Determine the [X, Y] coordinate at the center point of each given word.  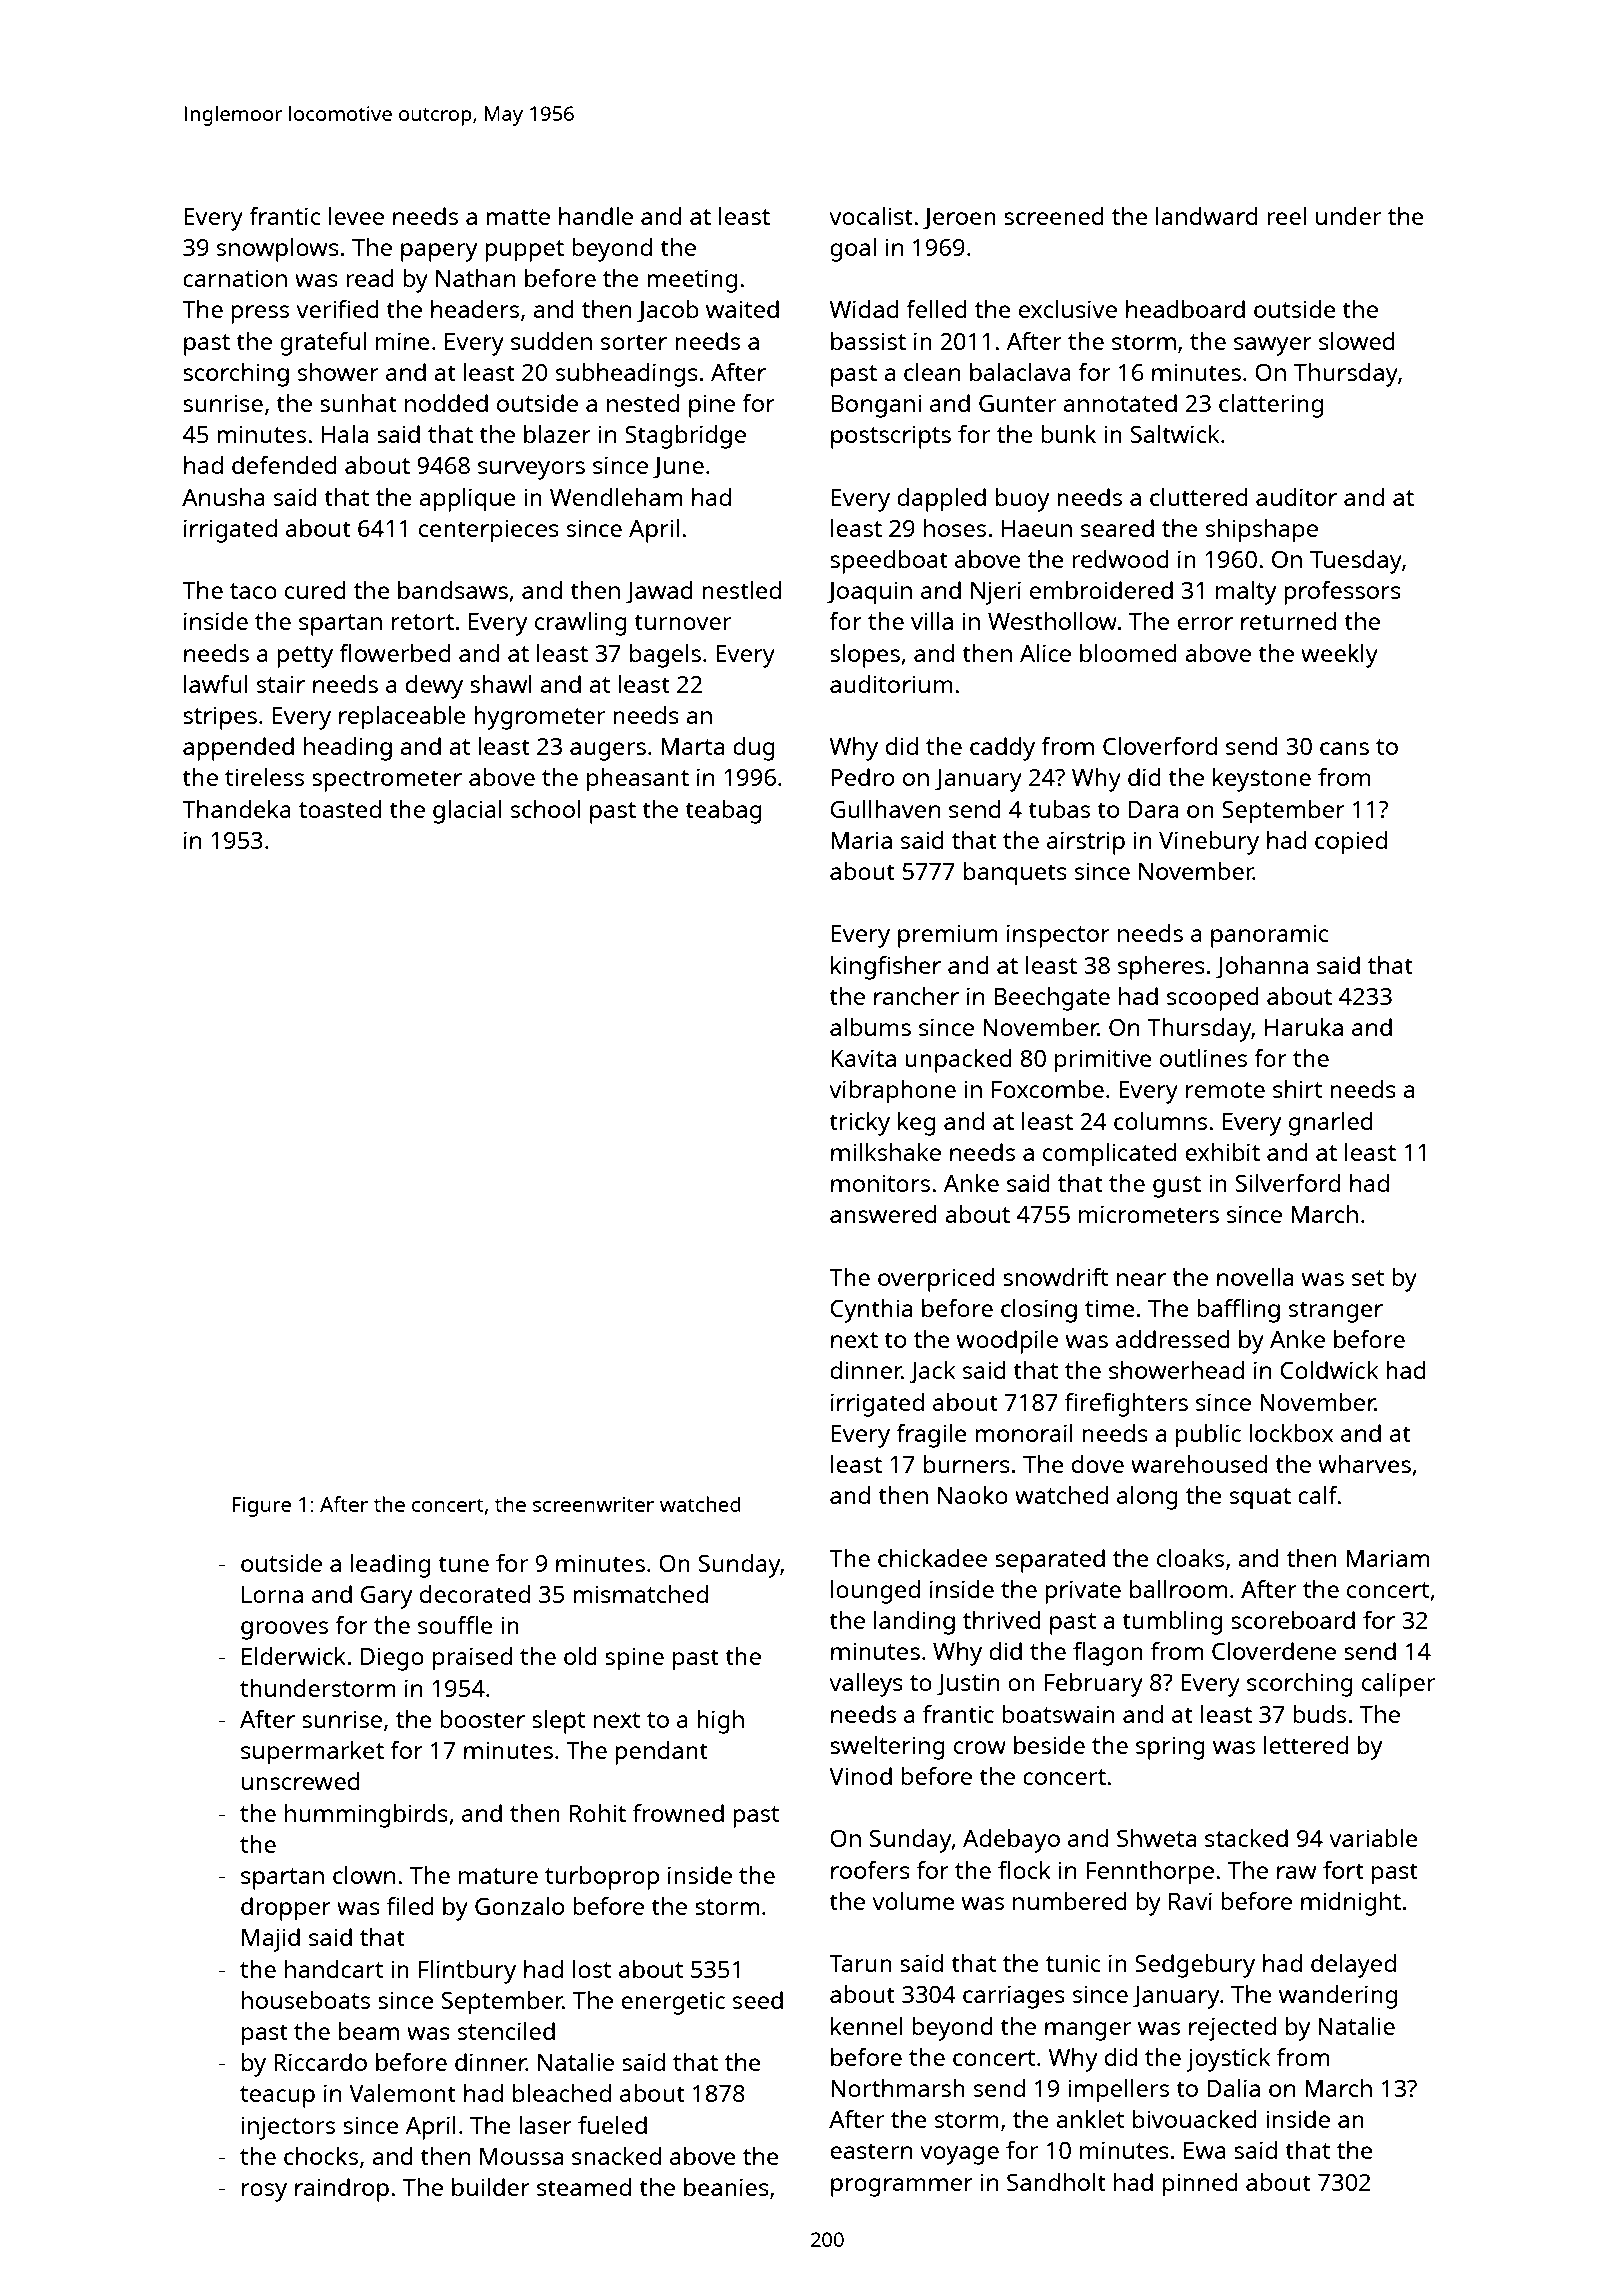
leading [390, 1566]
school [545, 809]
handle [596, 216]
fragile [931, 1436]
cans [1344, 748]
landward [1207, 216]
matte [518, 217]
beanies [726, 2187]
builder [491, 2187]
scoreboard [1293, 1620]
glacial [467, 812]
